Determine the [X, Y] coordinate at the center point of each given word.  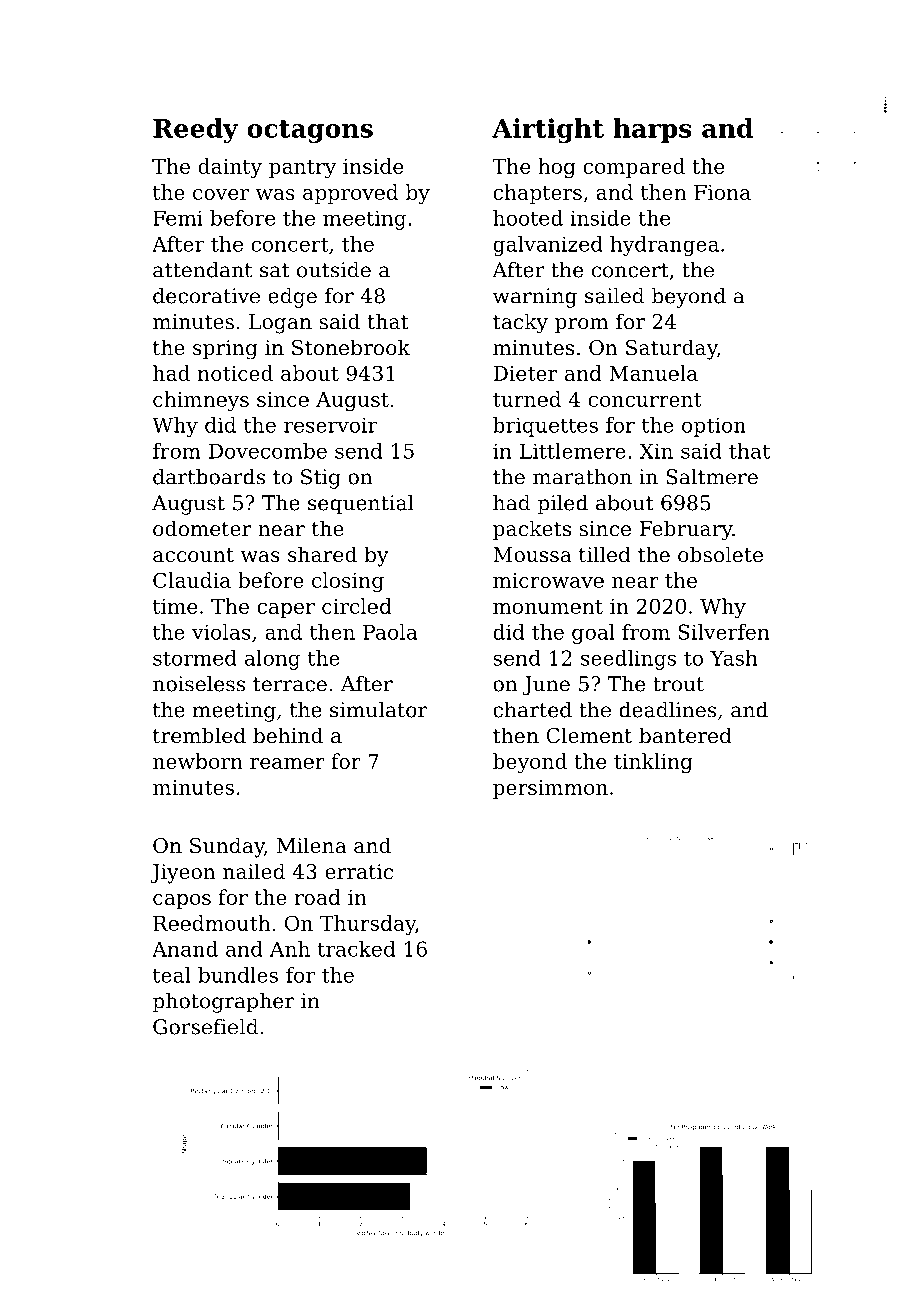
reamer [287, 763]
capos [182, 901]
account [193, 555]
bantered [685, 735]
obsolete [720, 554]
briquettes [545, 427]
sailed [614, 296]
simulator [378, 710]
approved [350, 194]
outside [334, 270]
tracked [356, 949]
